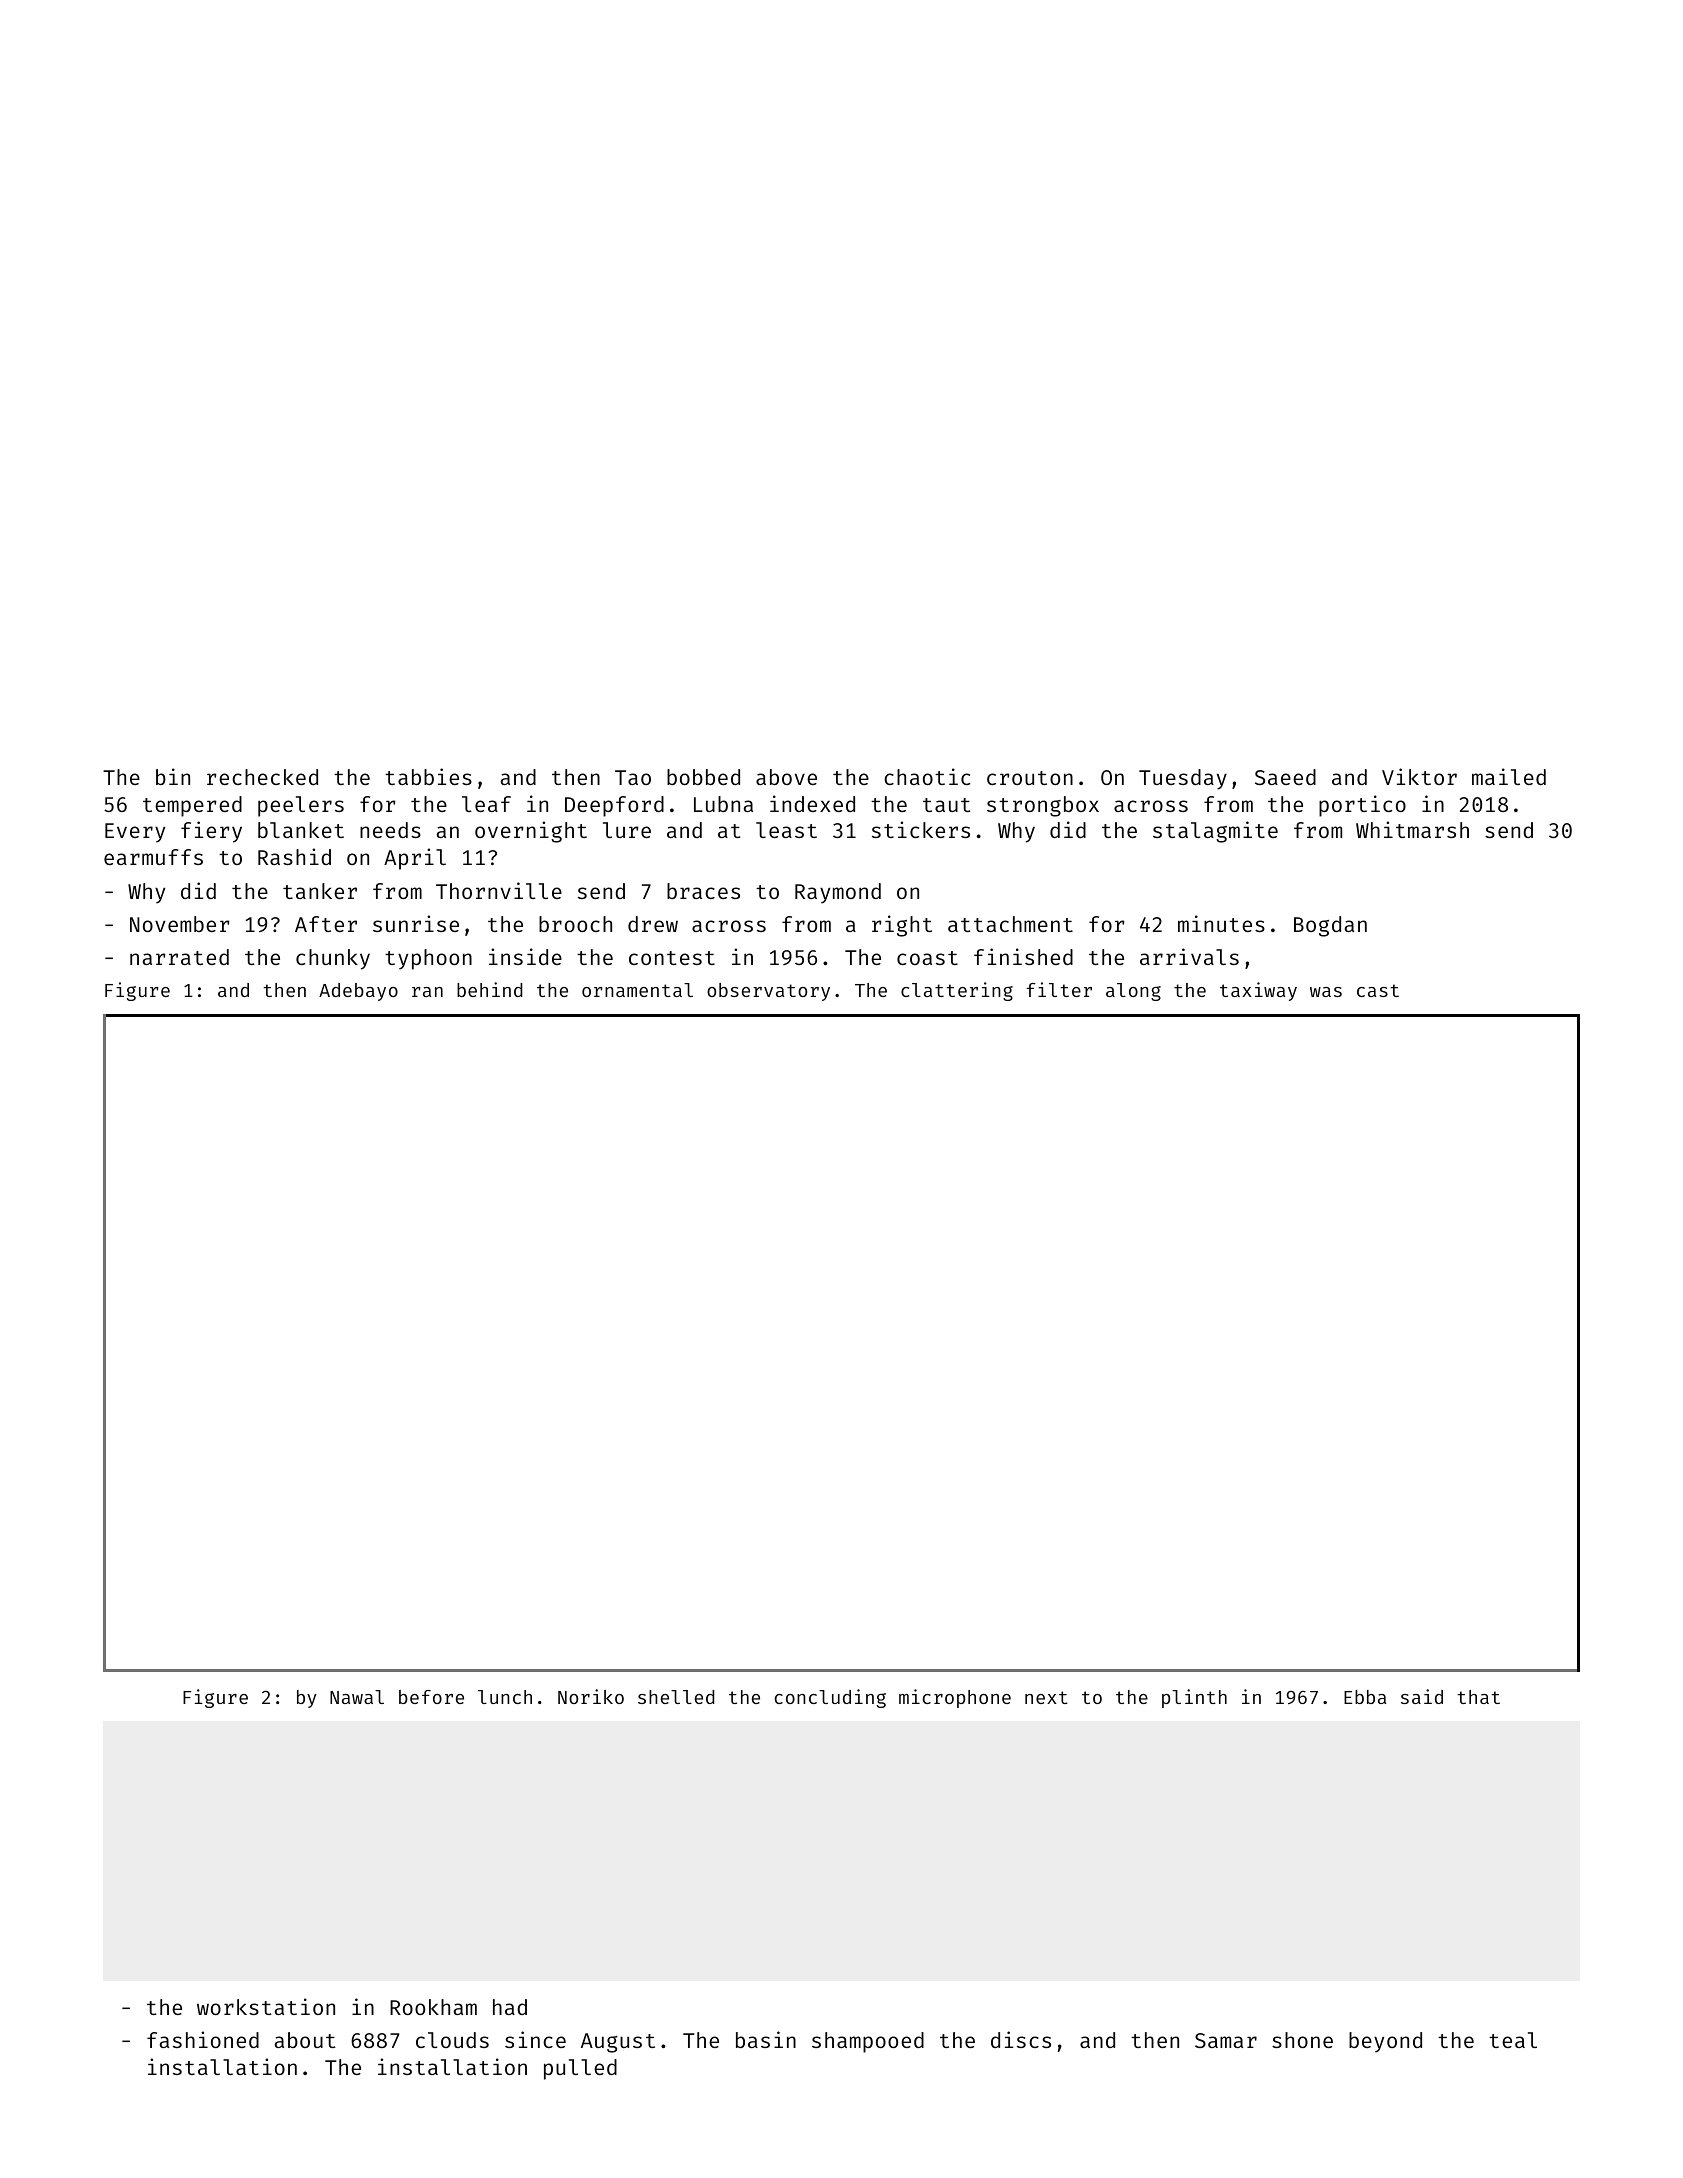 The image size is (1683, 2178). I want to click on workstation, so click(266, 2006).
